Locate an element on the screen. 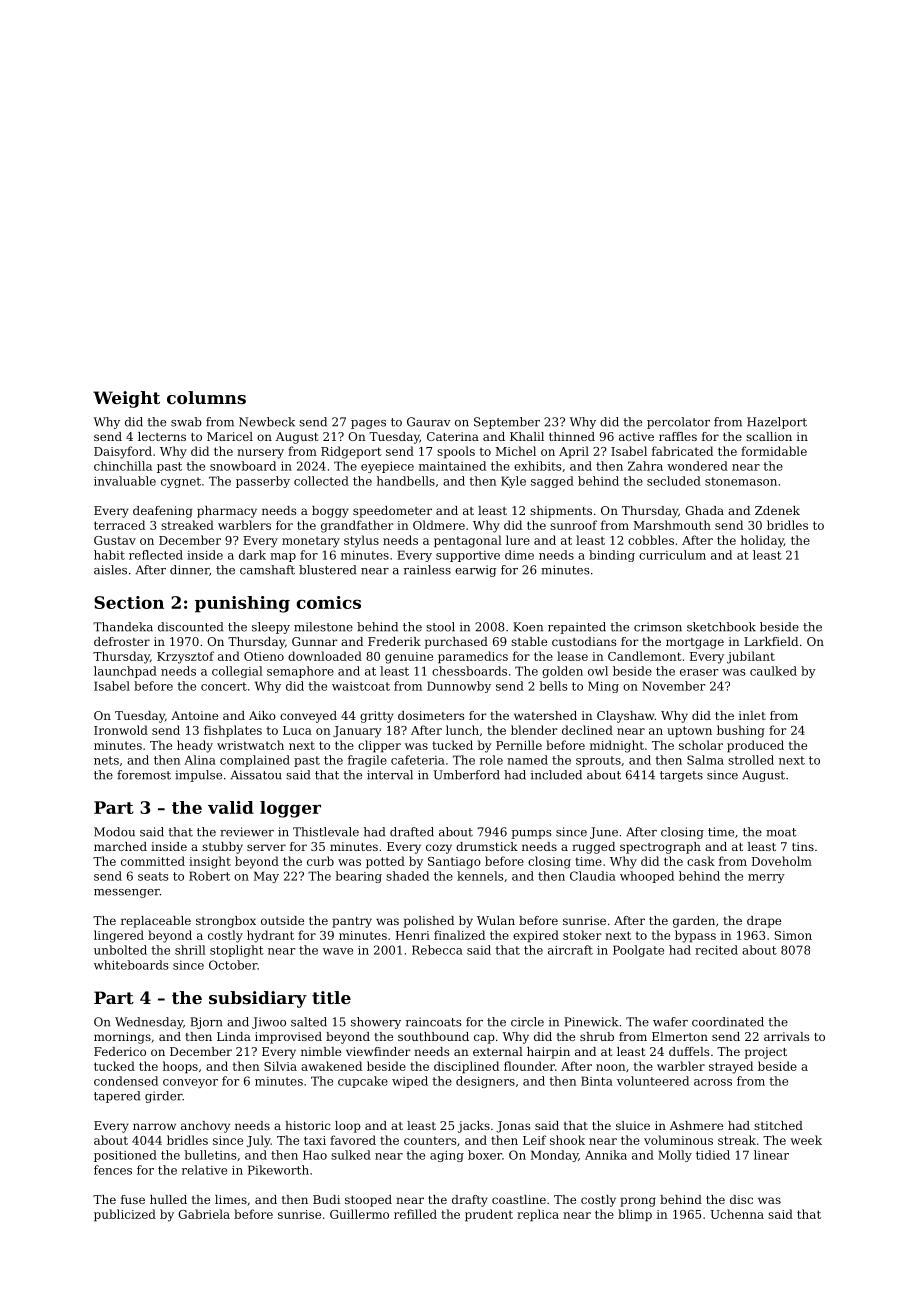 The height and width of the screenshot is (1308, 924). Ashmere is located at coordinates (696, 1125).
